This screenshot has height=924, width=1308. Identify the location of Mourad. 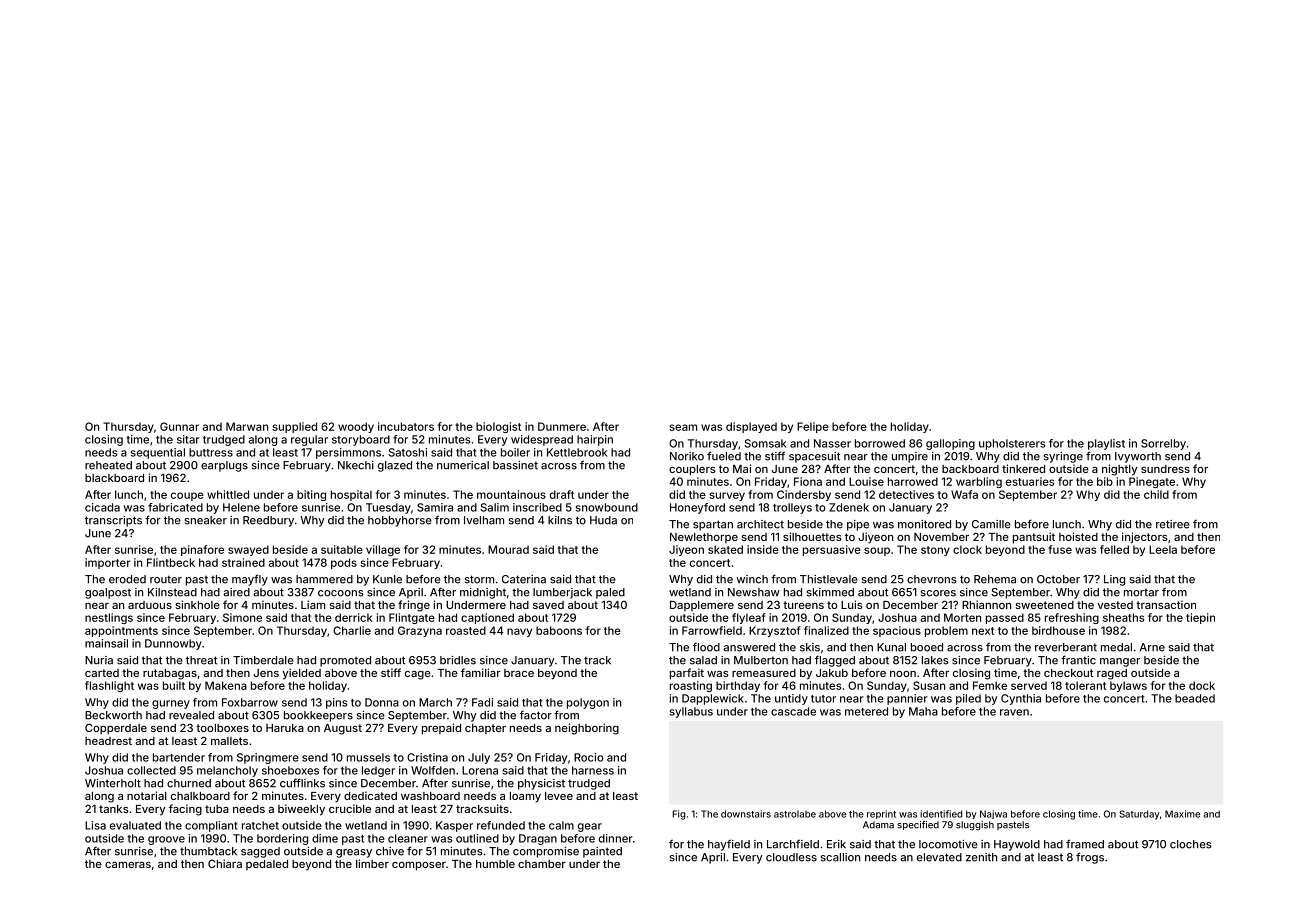
(508, 549).
